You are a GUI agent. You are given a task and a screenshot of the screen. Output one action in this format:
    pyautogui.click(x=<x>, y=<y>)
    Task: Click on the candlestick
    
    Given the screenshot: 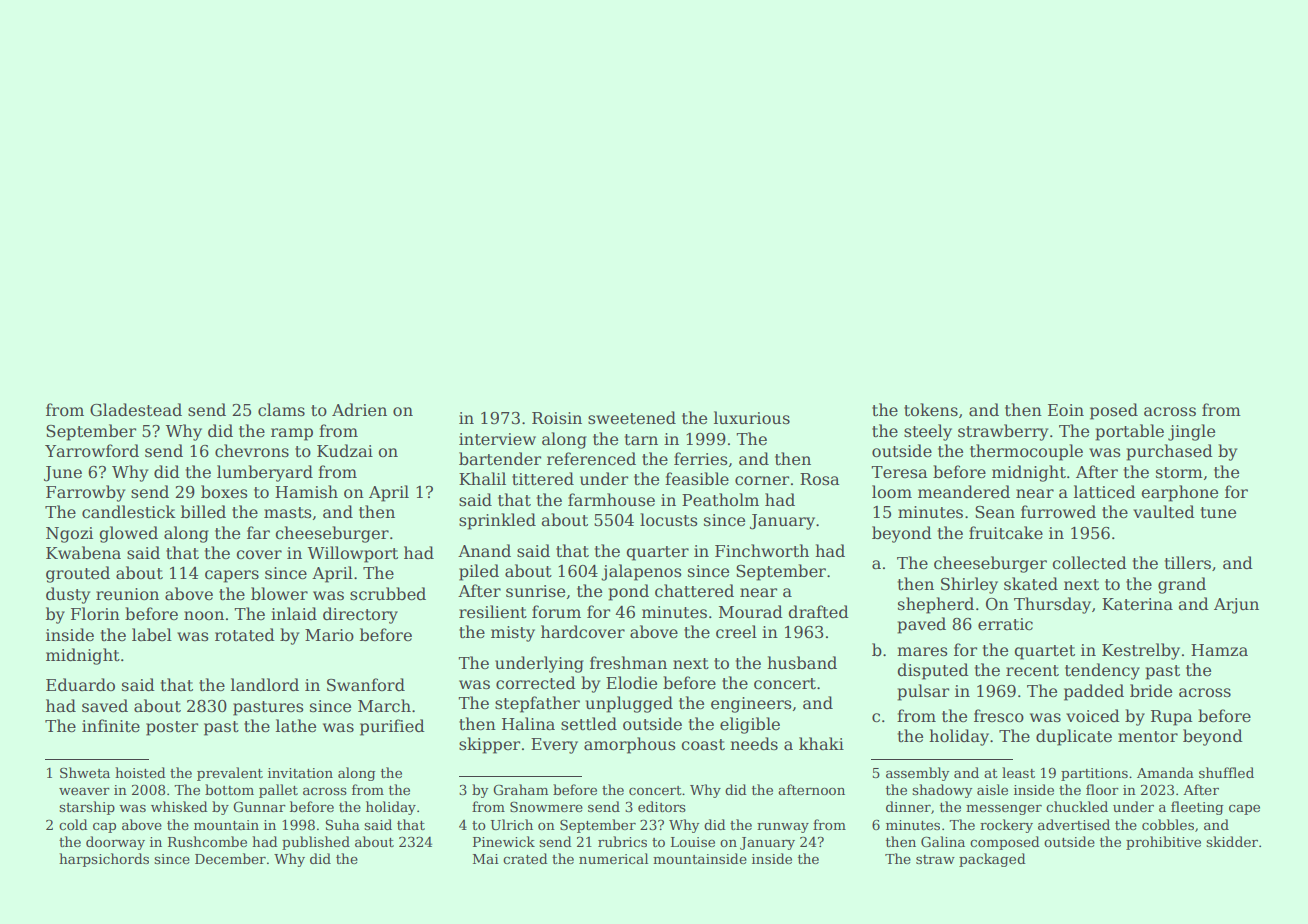 What is the action you would take?
    pyautogui.click(x=129, y=512)
